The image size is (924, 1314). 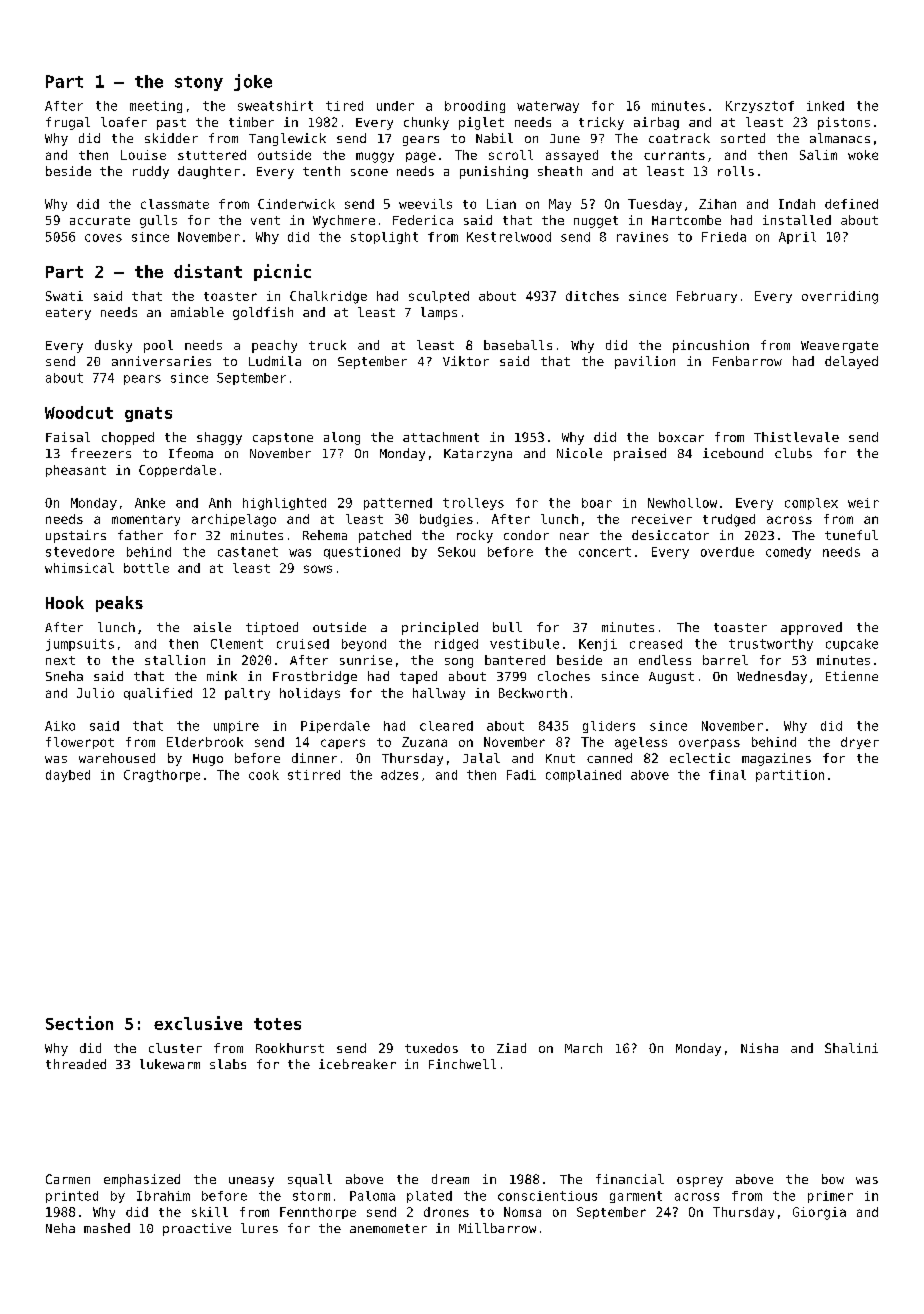 I want to click on boxcar, so click(x=681, y=437).
